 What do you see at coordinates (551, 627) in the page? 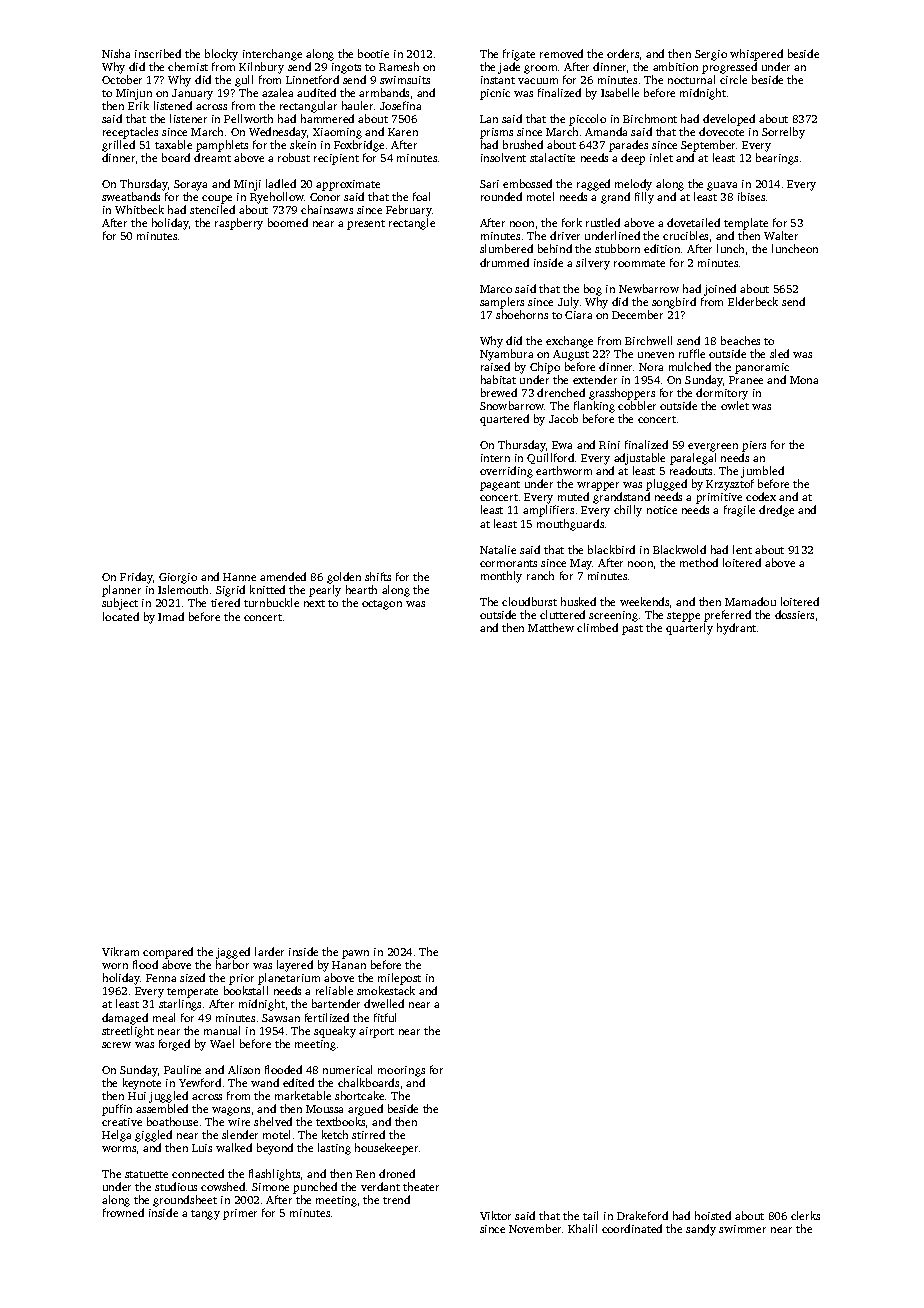
I see `Matthew` at bounding box center [551, 627].
